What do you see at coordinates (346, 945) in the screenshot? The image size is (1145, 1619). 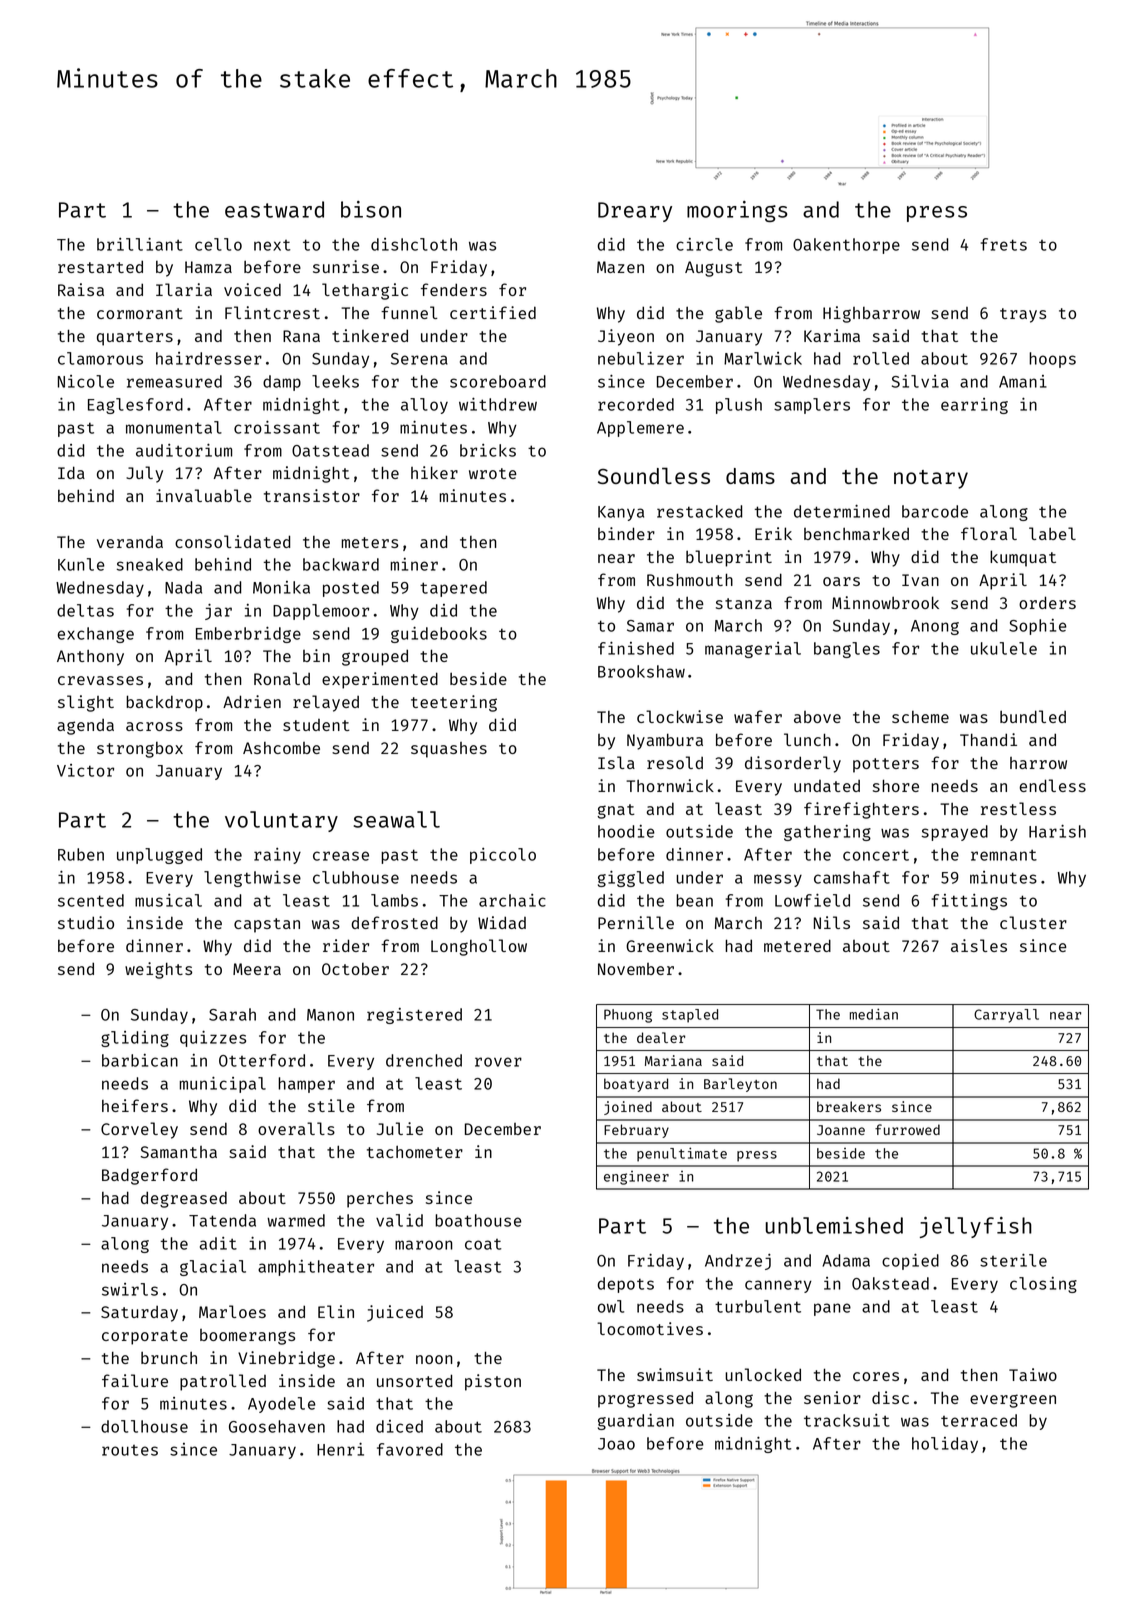 I see `rider` at bounding box center [346, 945].
